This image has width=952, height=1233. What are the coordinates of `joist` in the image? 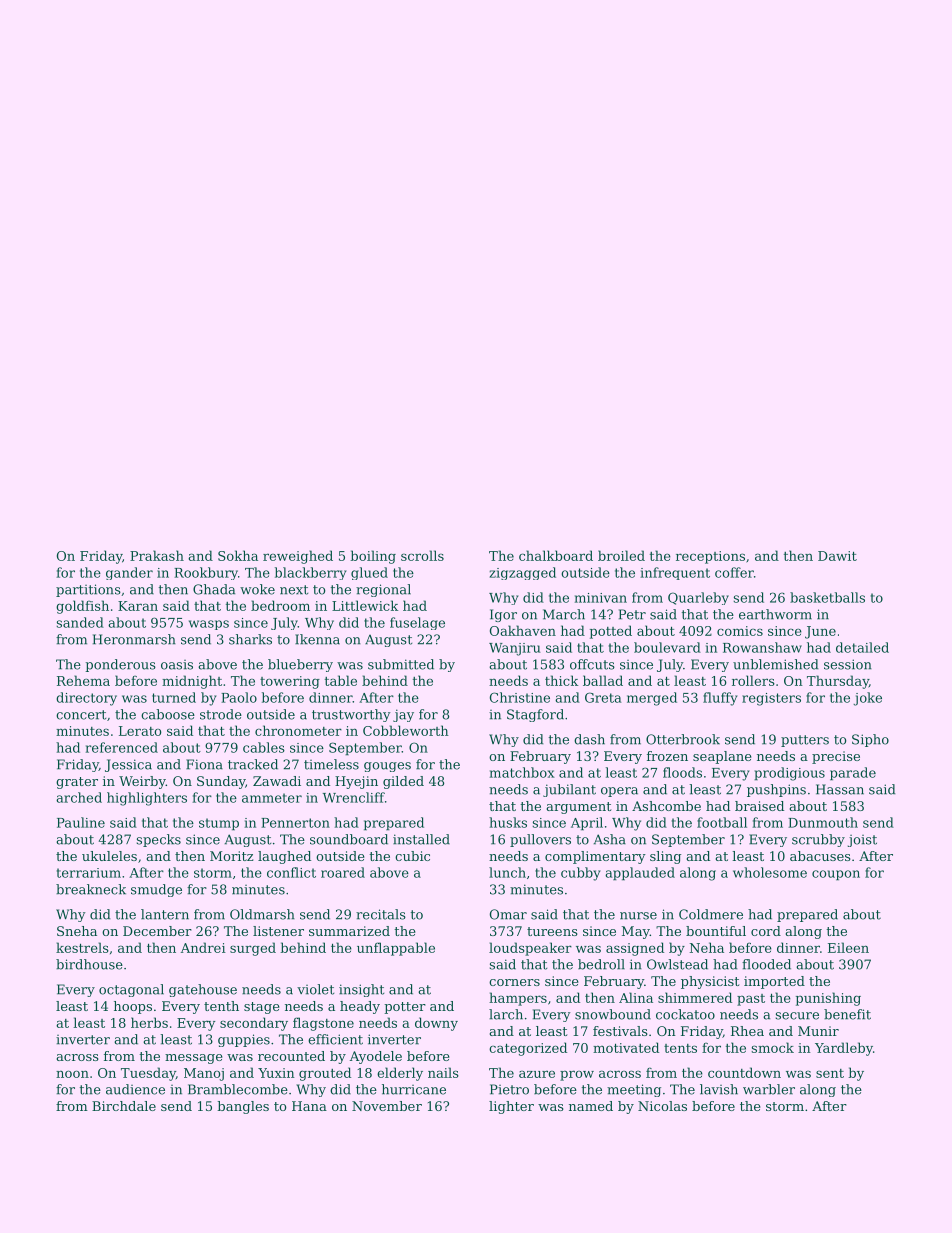 It's located at (862, 841).
